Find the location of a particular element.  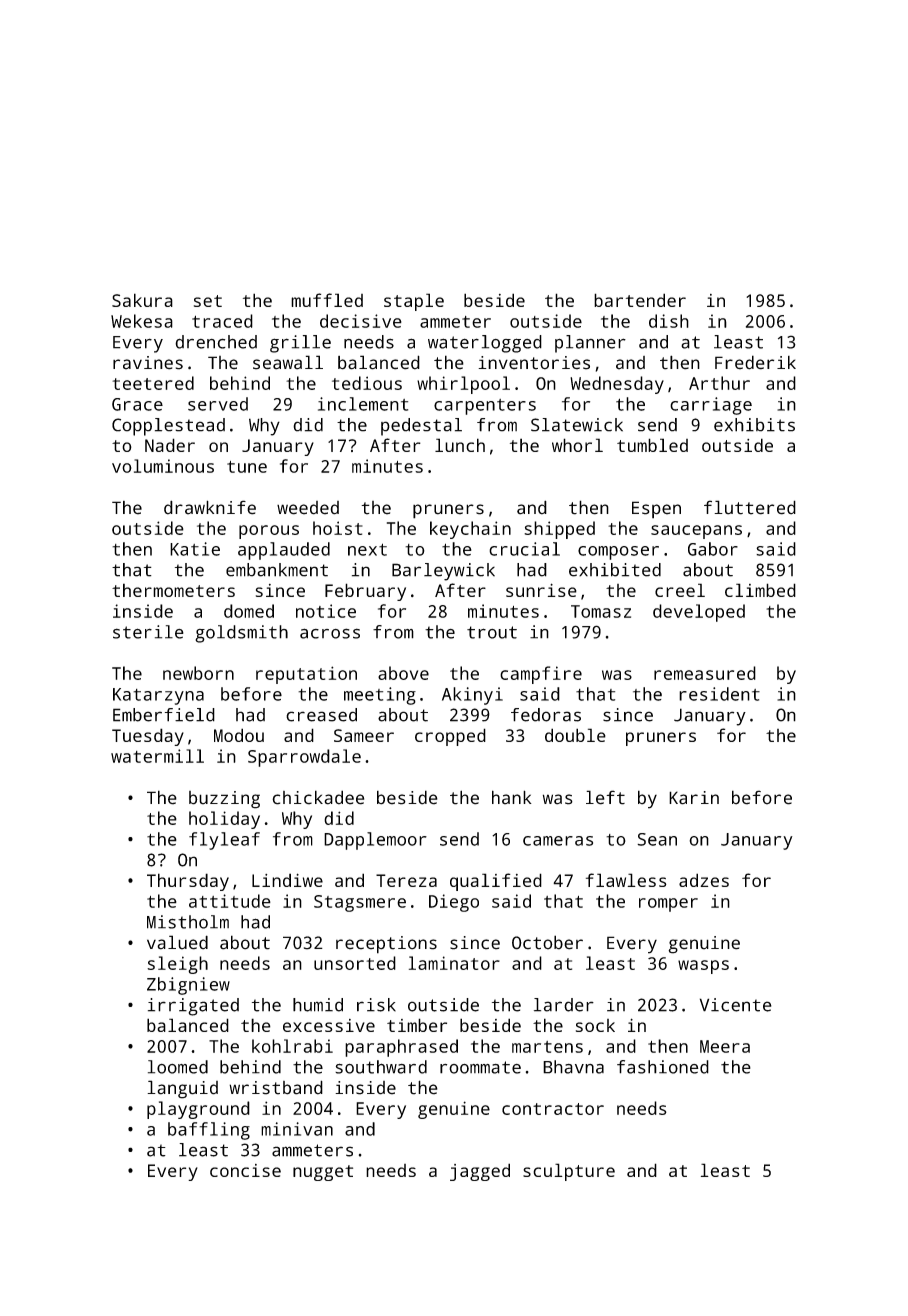

bartender is located at coordinates (640, 300).
